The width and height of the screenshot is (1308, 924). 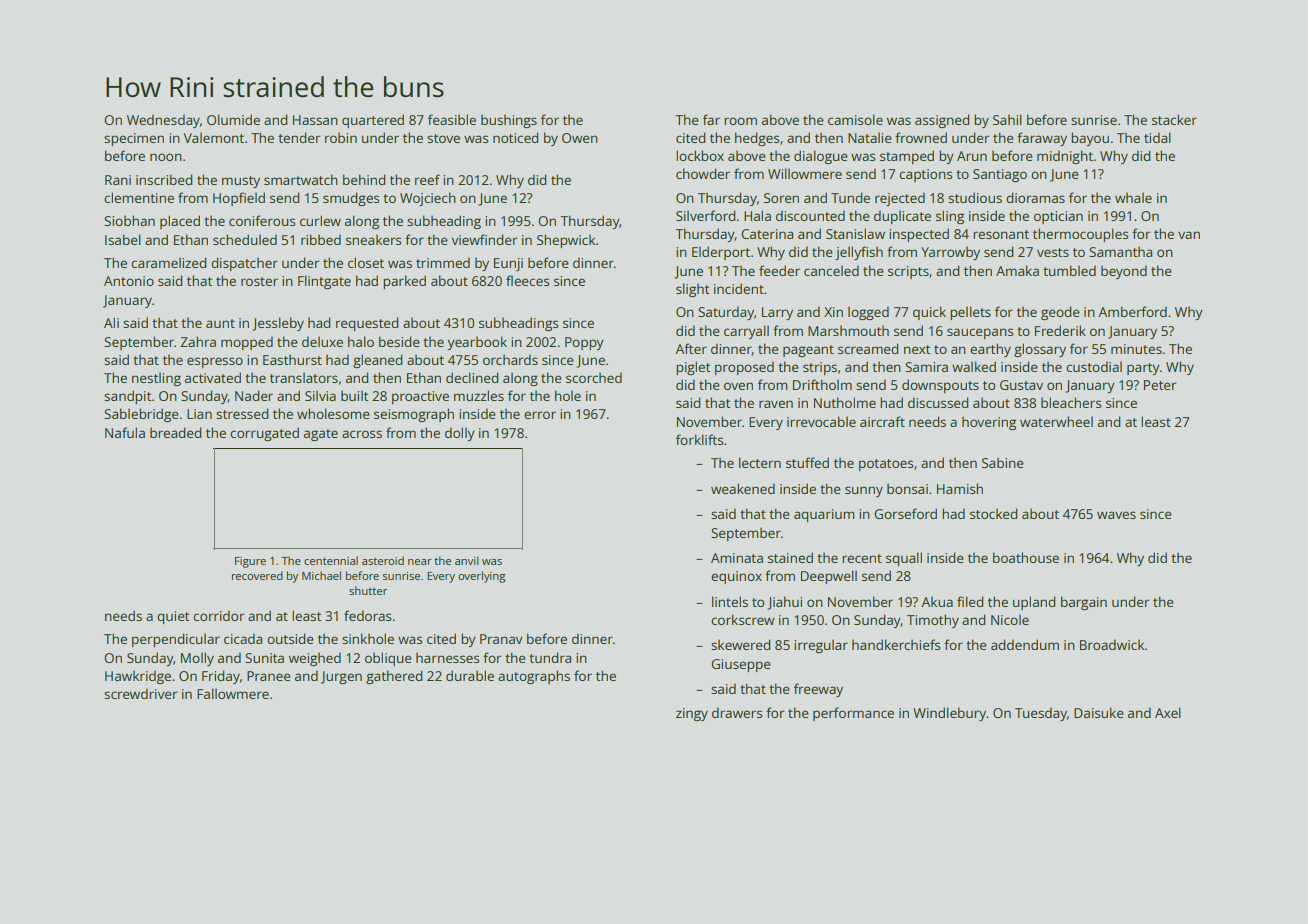 I want to click on oblique, so click(x=388, y=659).
